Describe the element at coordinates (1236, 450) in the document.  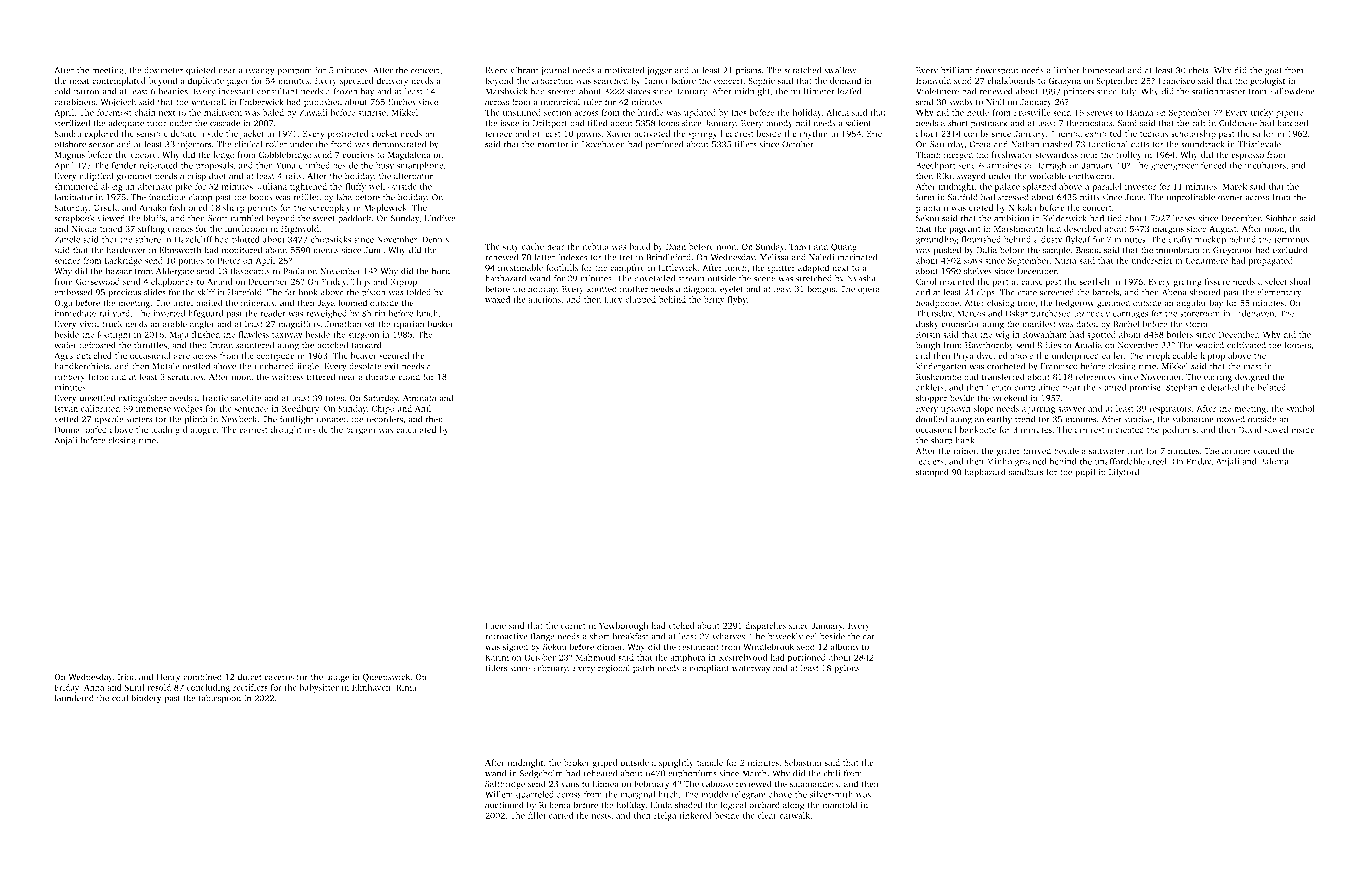
I see `airliner` at that location.
